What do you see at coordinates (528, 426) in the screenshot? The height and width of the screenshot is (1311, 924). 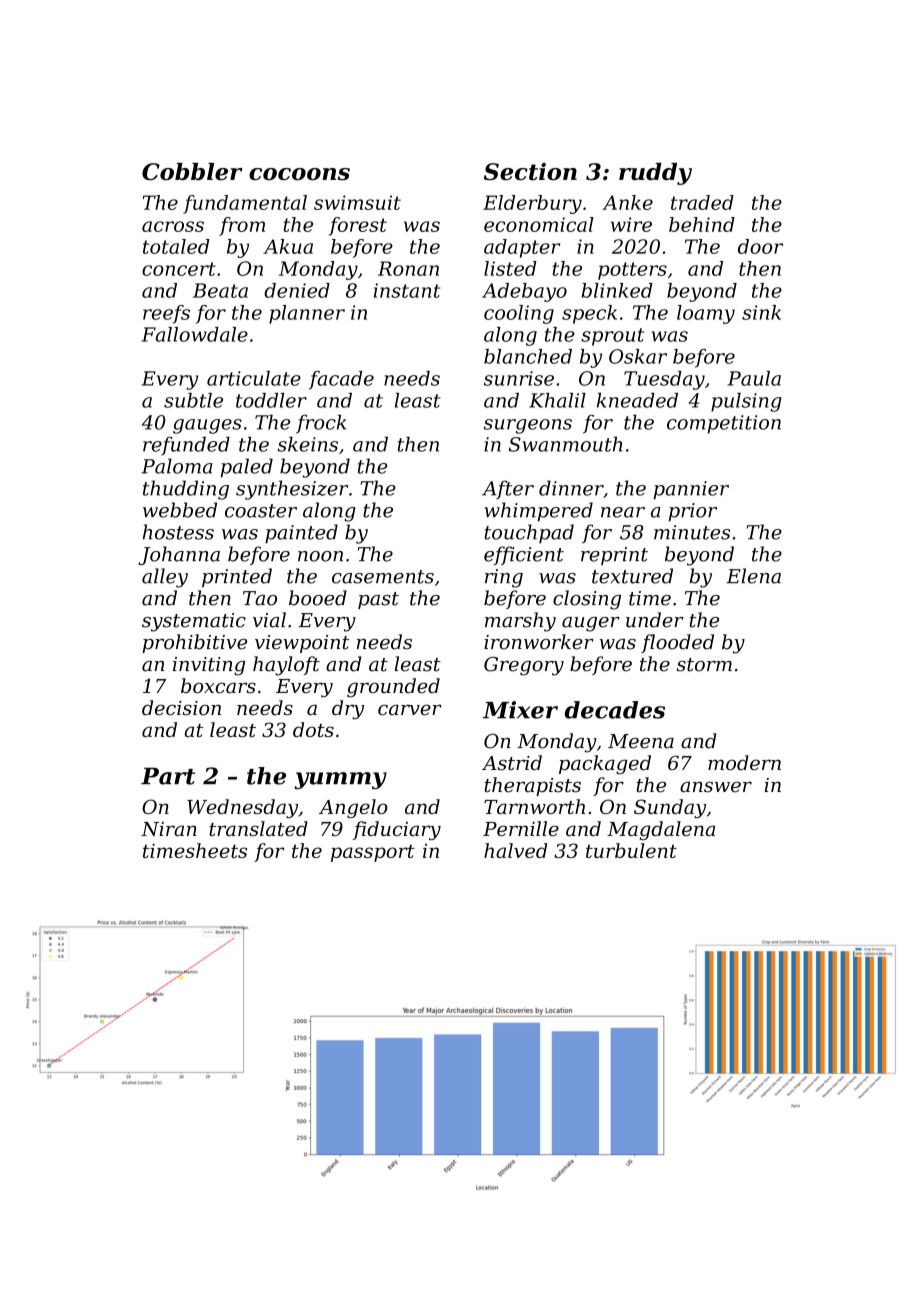 I see `surgeons` at bounding box center [528, 426].
